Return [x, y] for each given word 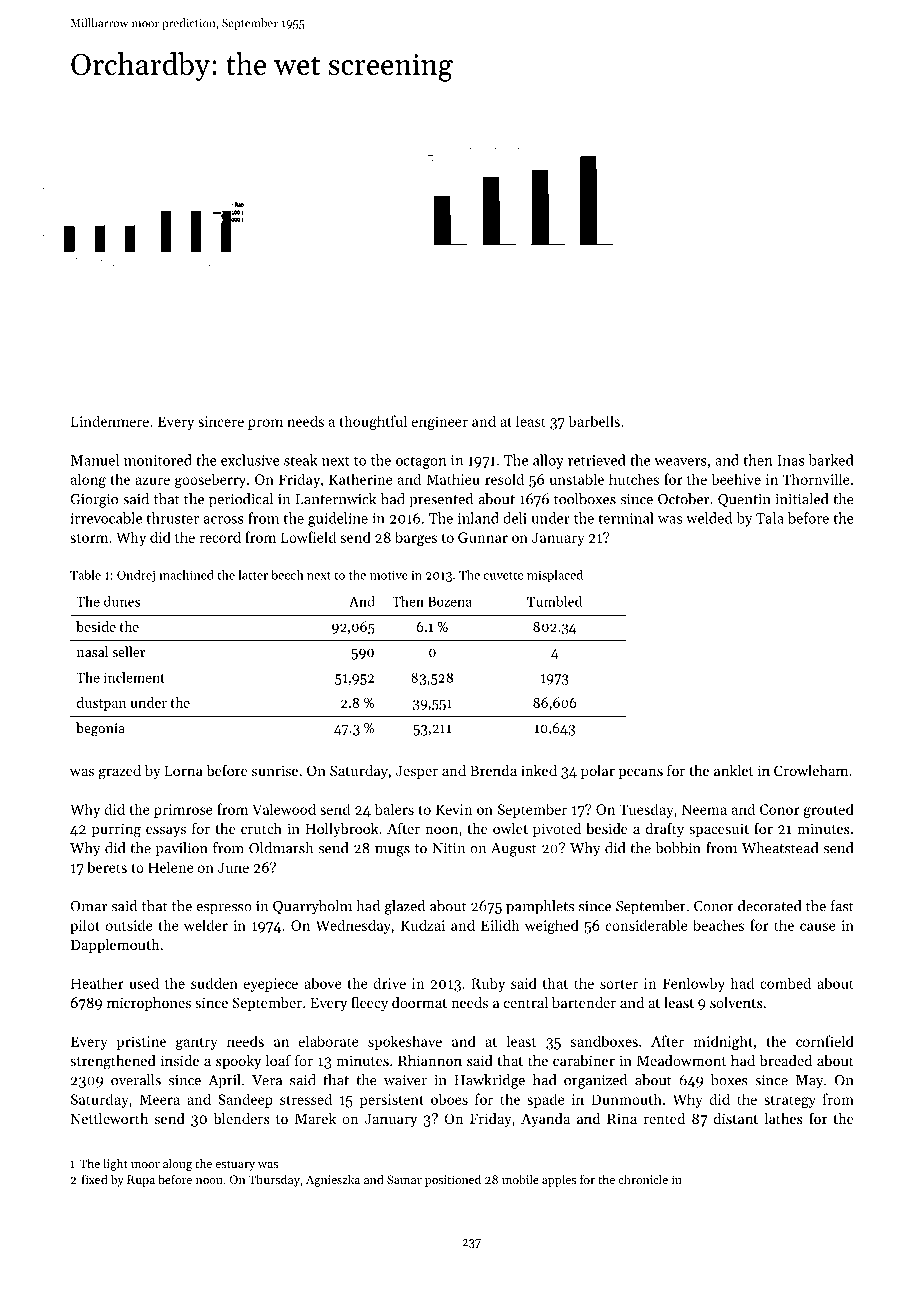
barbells [594, 421]
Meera [159, 1099]
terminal [626, 518]
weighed [552, 926]
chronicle [643, 1179]
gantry [197, 1043]
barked [831, 460]
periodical [241, 500]
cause [818, 927]
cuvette [503, 576]
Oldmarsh [281, 848]
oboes [449, 1099]
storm [89, 538]
